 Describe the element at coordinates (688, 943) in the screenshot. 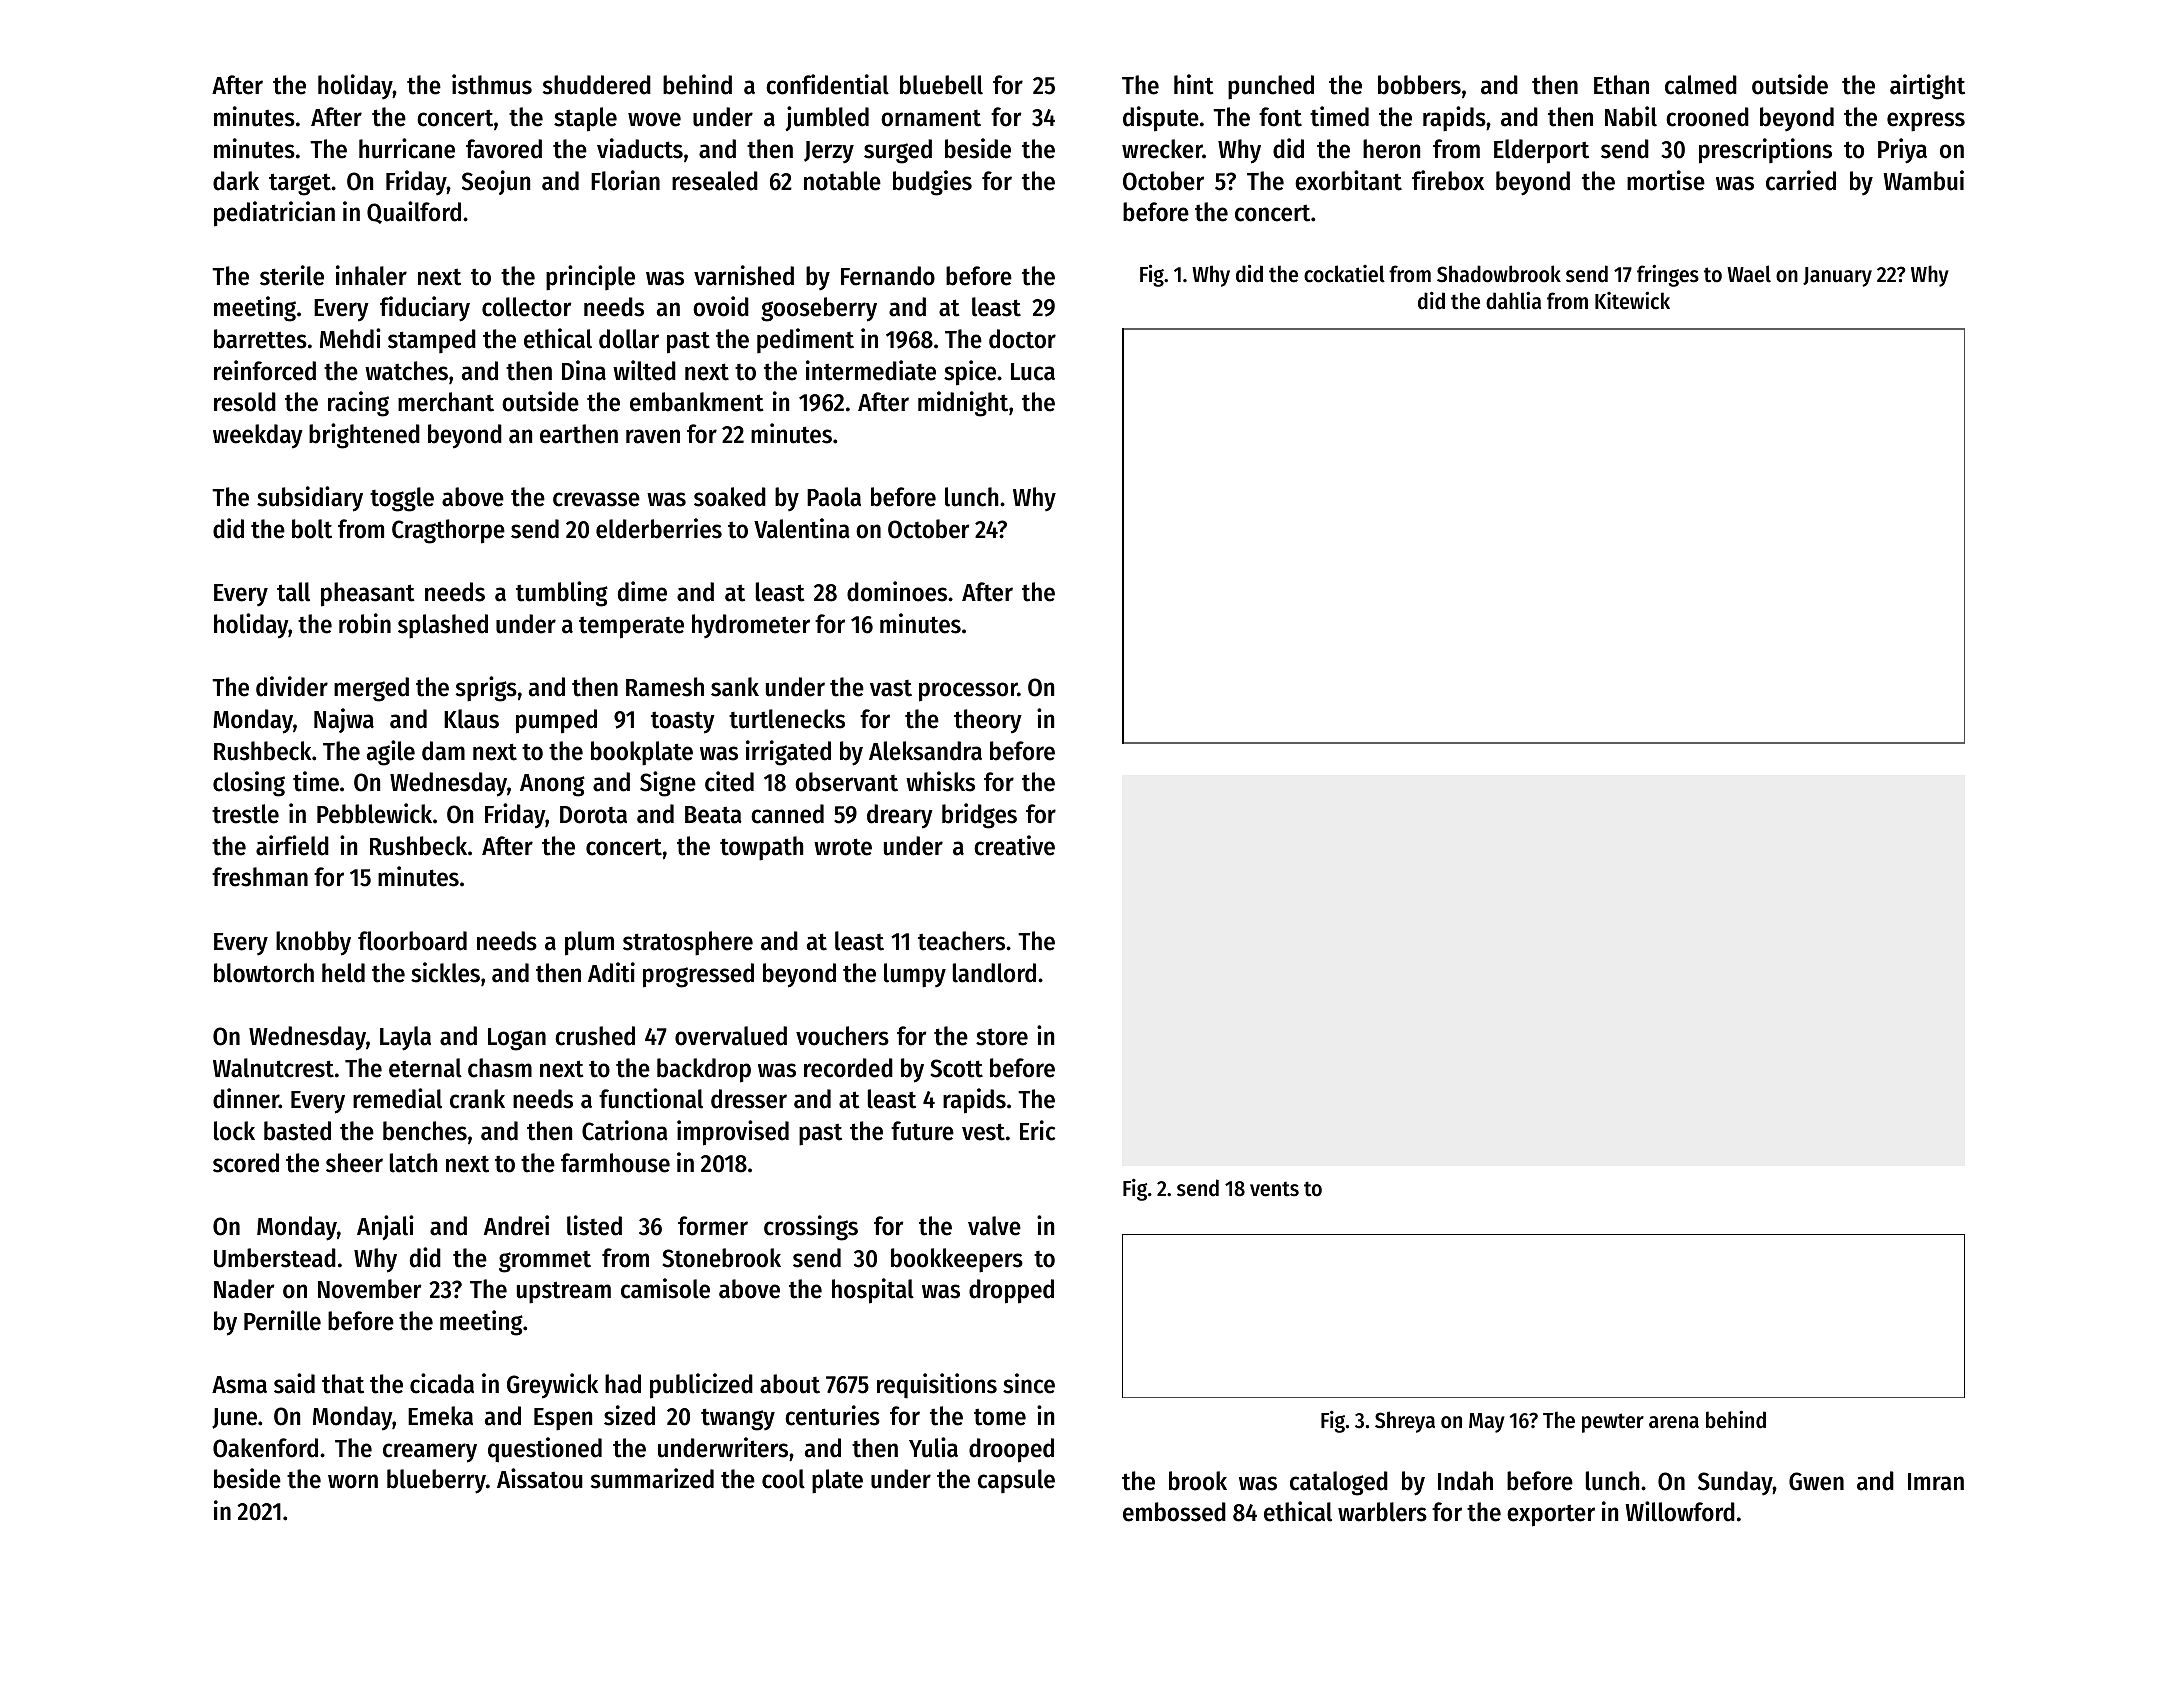

I see `stratosphere` at that location.
